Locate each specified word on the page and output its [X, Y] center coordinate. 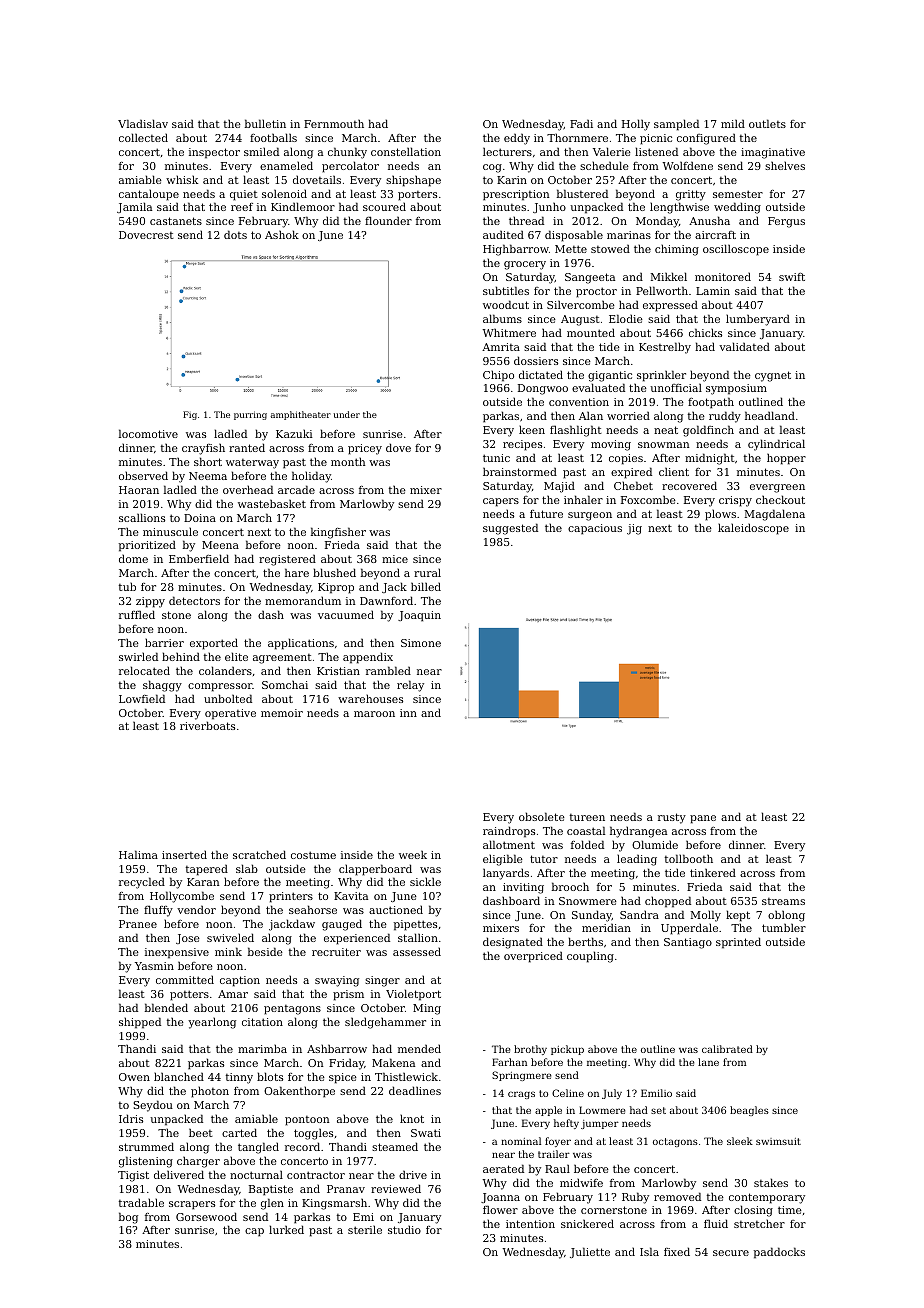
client [674, 471]
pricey [365, 449]
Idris [131, 1118]
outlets [767, 123]
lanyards [506, 874]
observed [143, 475]
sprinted [738, 943]
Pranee [138, 924]
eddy [517, 139]
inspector [214, 153]
